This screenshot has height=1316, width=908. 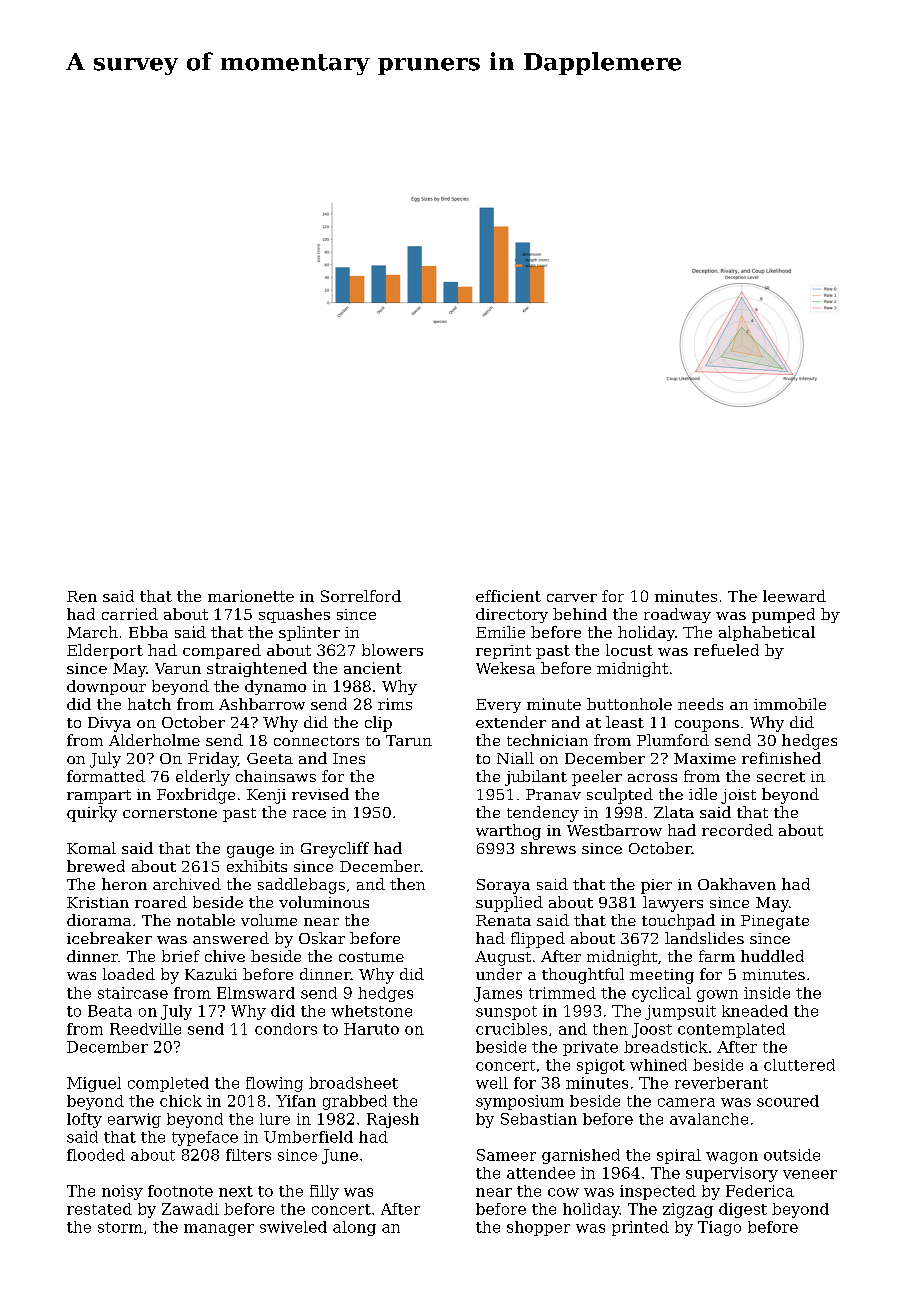 I want to click on reverberant, so click(x=721, y=1083).
